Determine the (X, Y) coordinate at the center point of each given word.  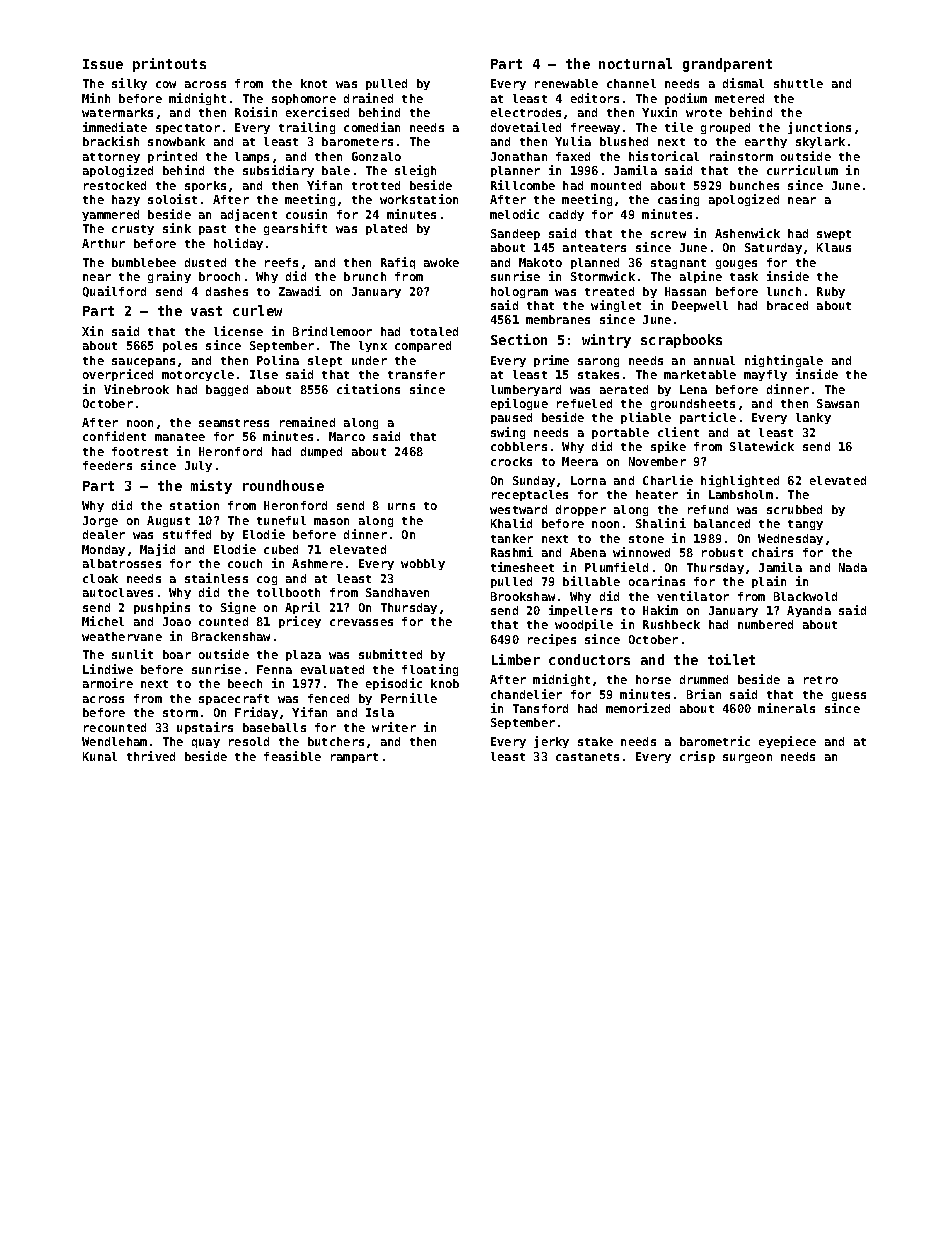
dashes (227, 291)
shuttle (798, 83)
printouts (169, 65)
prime (551, 361)
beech (245, 683)
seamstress (234, 423)
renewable (566, 83)
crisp (697, 757)
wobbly (423, 564)
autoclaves (118, 592)
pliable (646, 418)
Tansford (540, 708)
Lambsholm (741, 494)
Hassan (685, 291)
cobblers (519, 446)
